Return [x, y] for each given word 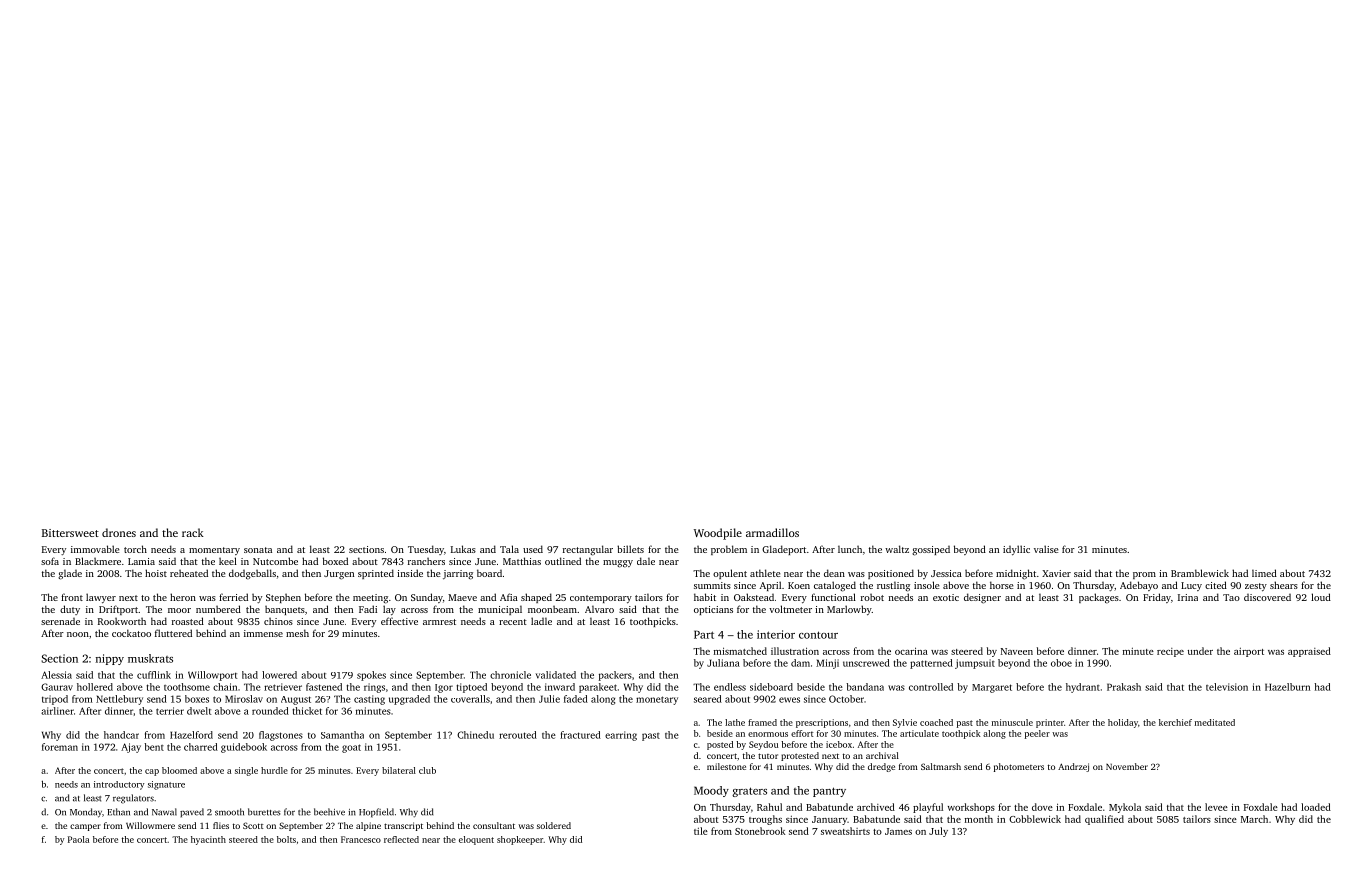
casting [369, 700]
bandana [865, 687]
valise [1046, 549]
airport [1249, 652]
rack [193, 532]
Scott [253, 825]
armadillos [772, 532]
